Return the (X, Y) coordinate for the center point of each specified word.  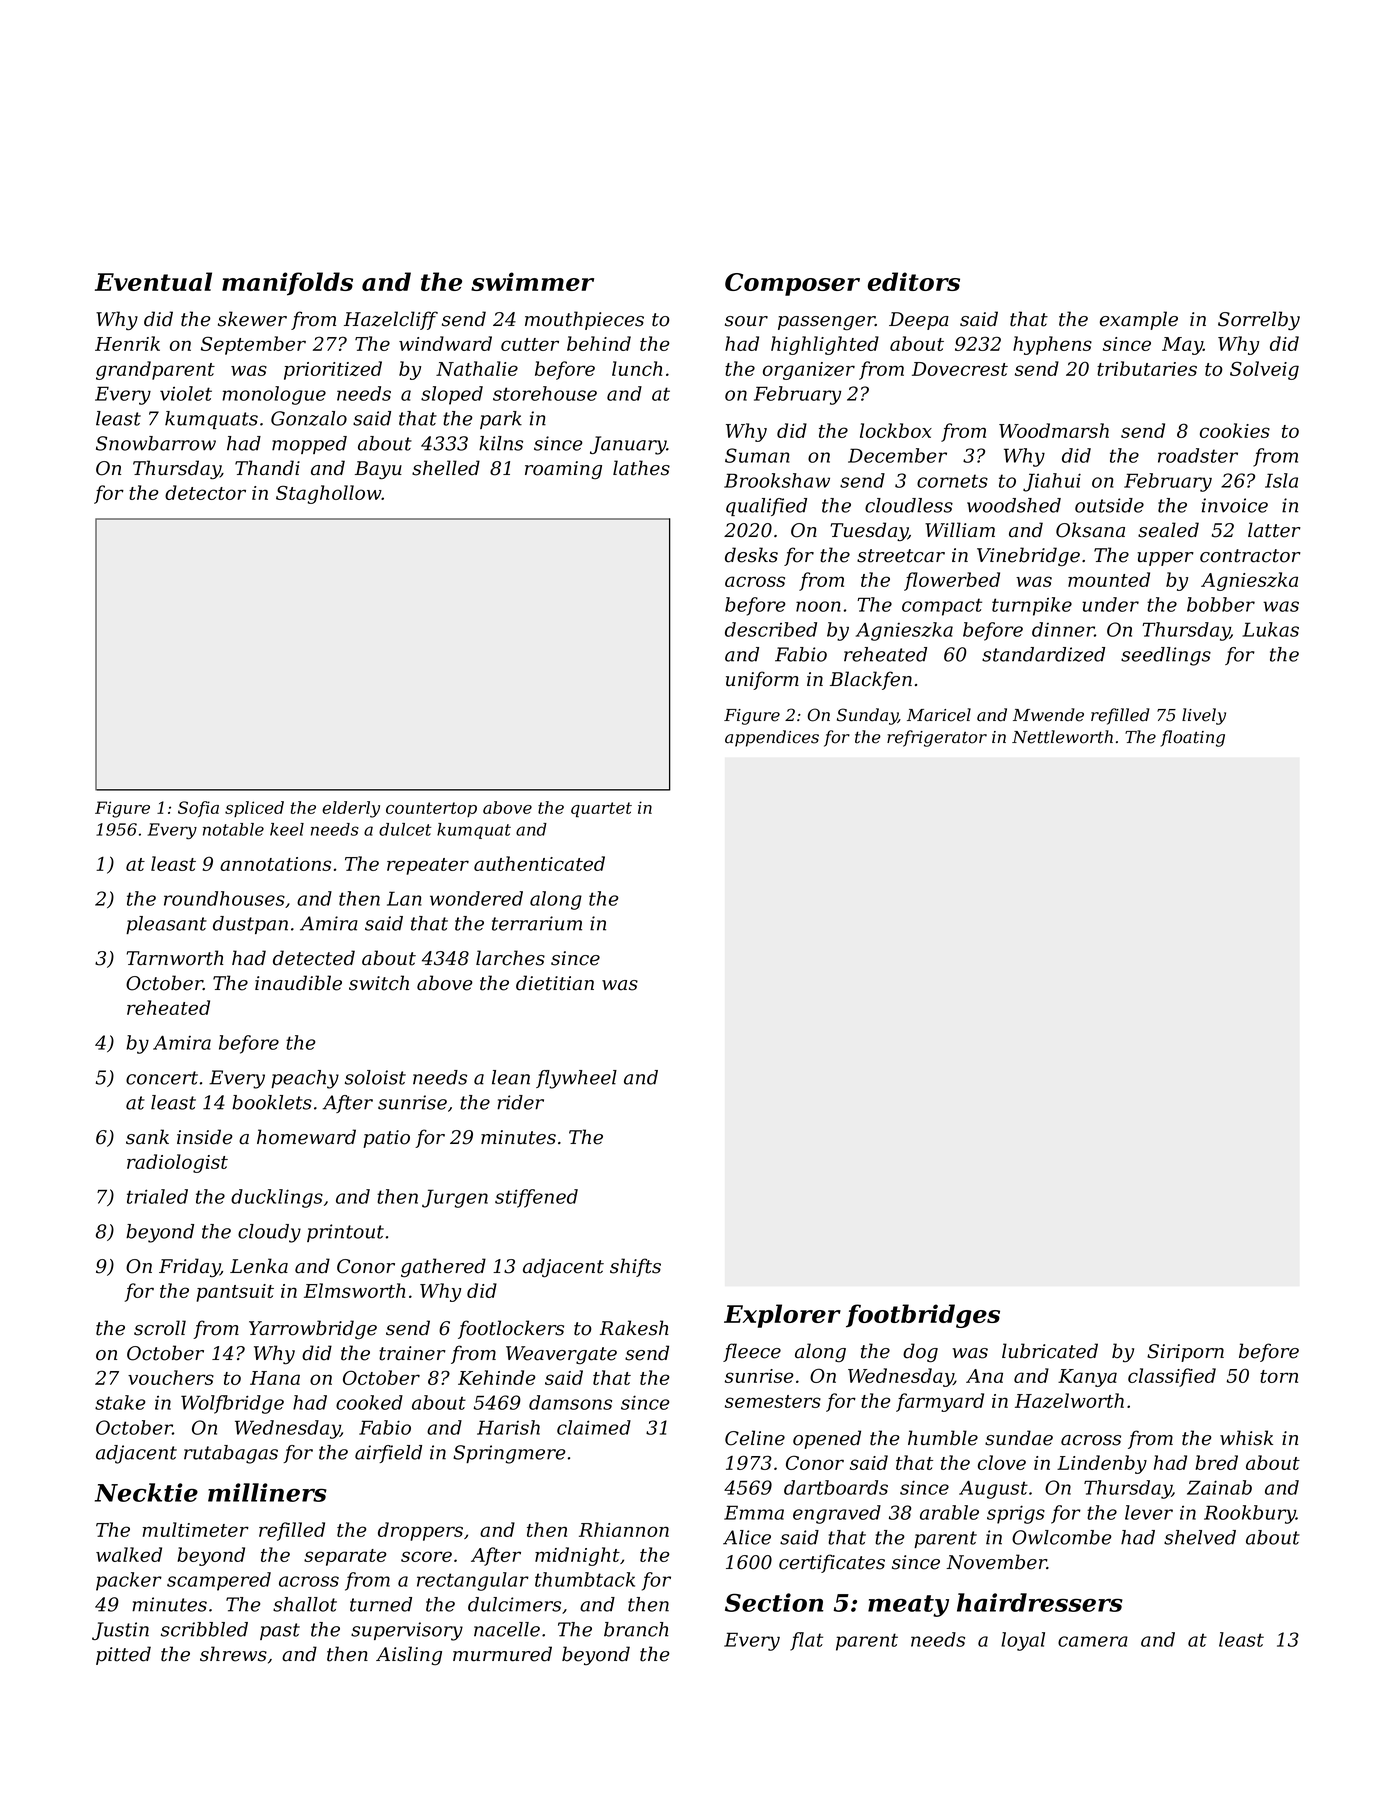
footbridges (923, 1316)
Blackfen (871, 680)
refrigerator (937, 738)
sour (746, 321)
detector (205, 492)
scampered (219, 1581)
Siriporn (1185, 1353)
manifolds (287, 284)
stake (120, 1402)
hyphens (1052, 345)
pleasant (166, 925)
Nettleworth (1062, 737)
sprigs (1016, 1514)
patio (386, 1139)
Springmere (509, 1454)
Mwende (1048, 715)
